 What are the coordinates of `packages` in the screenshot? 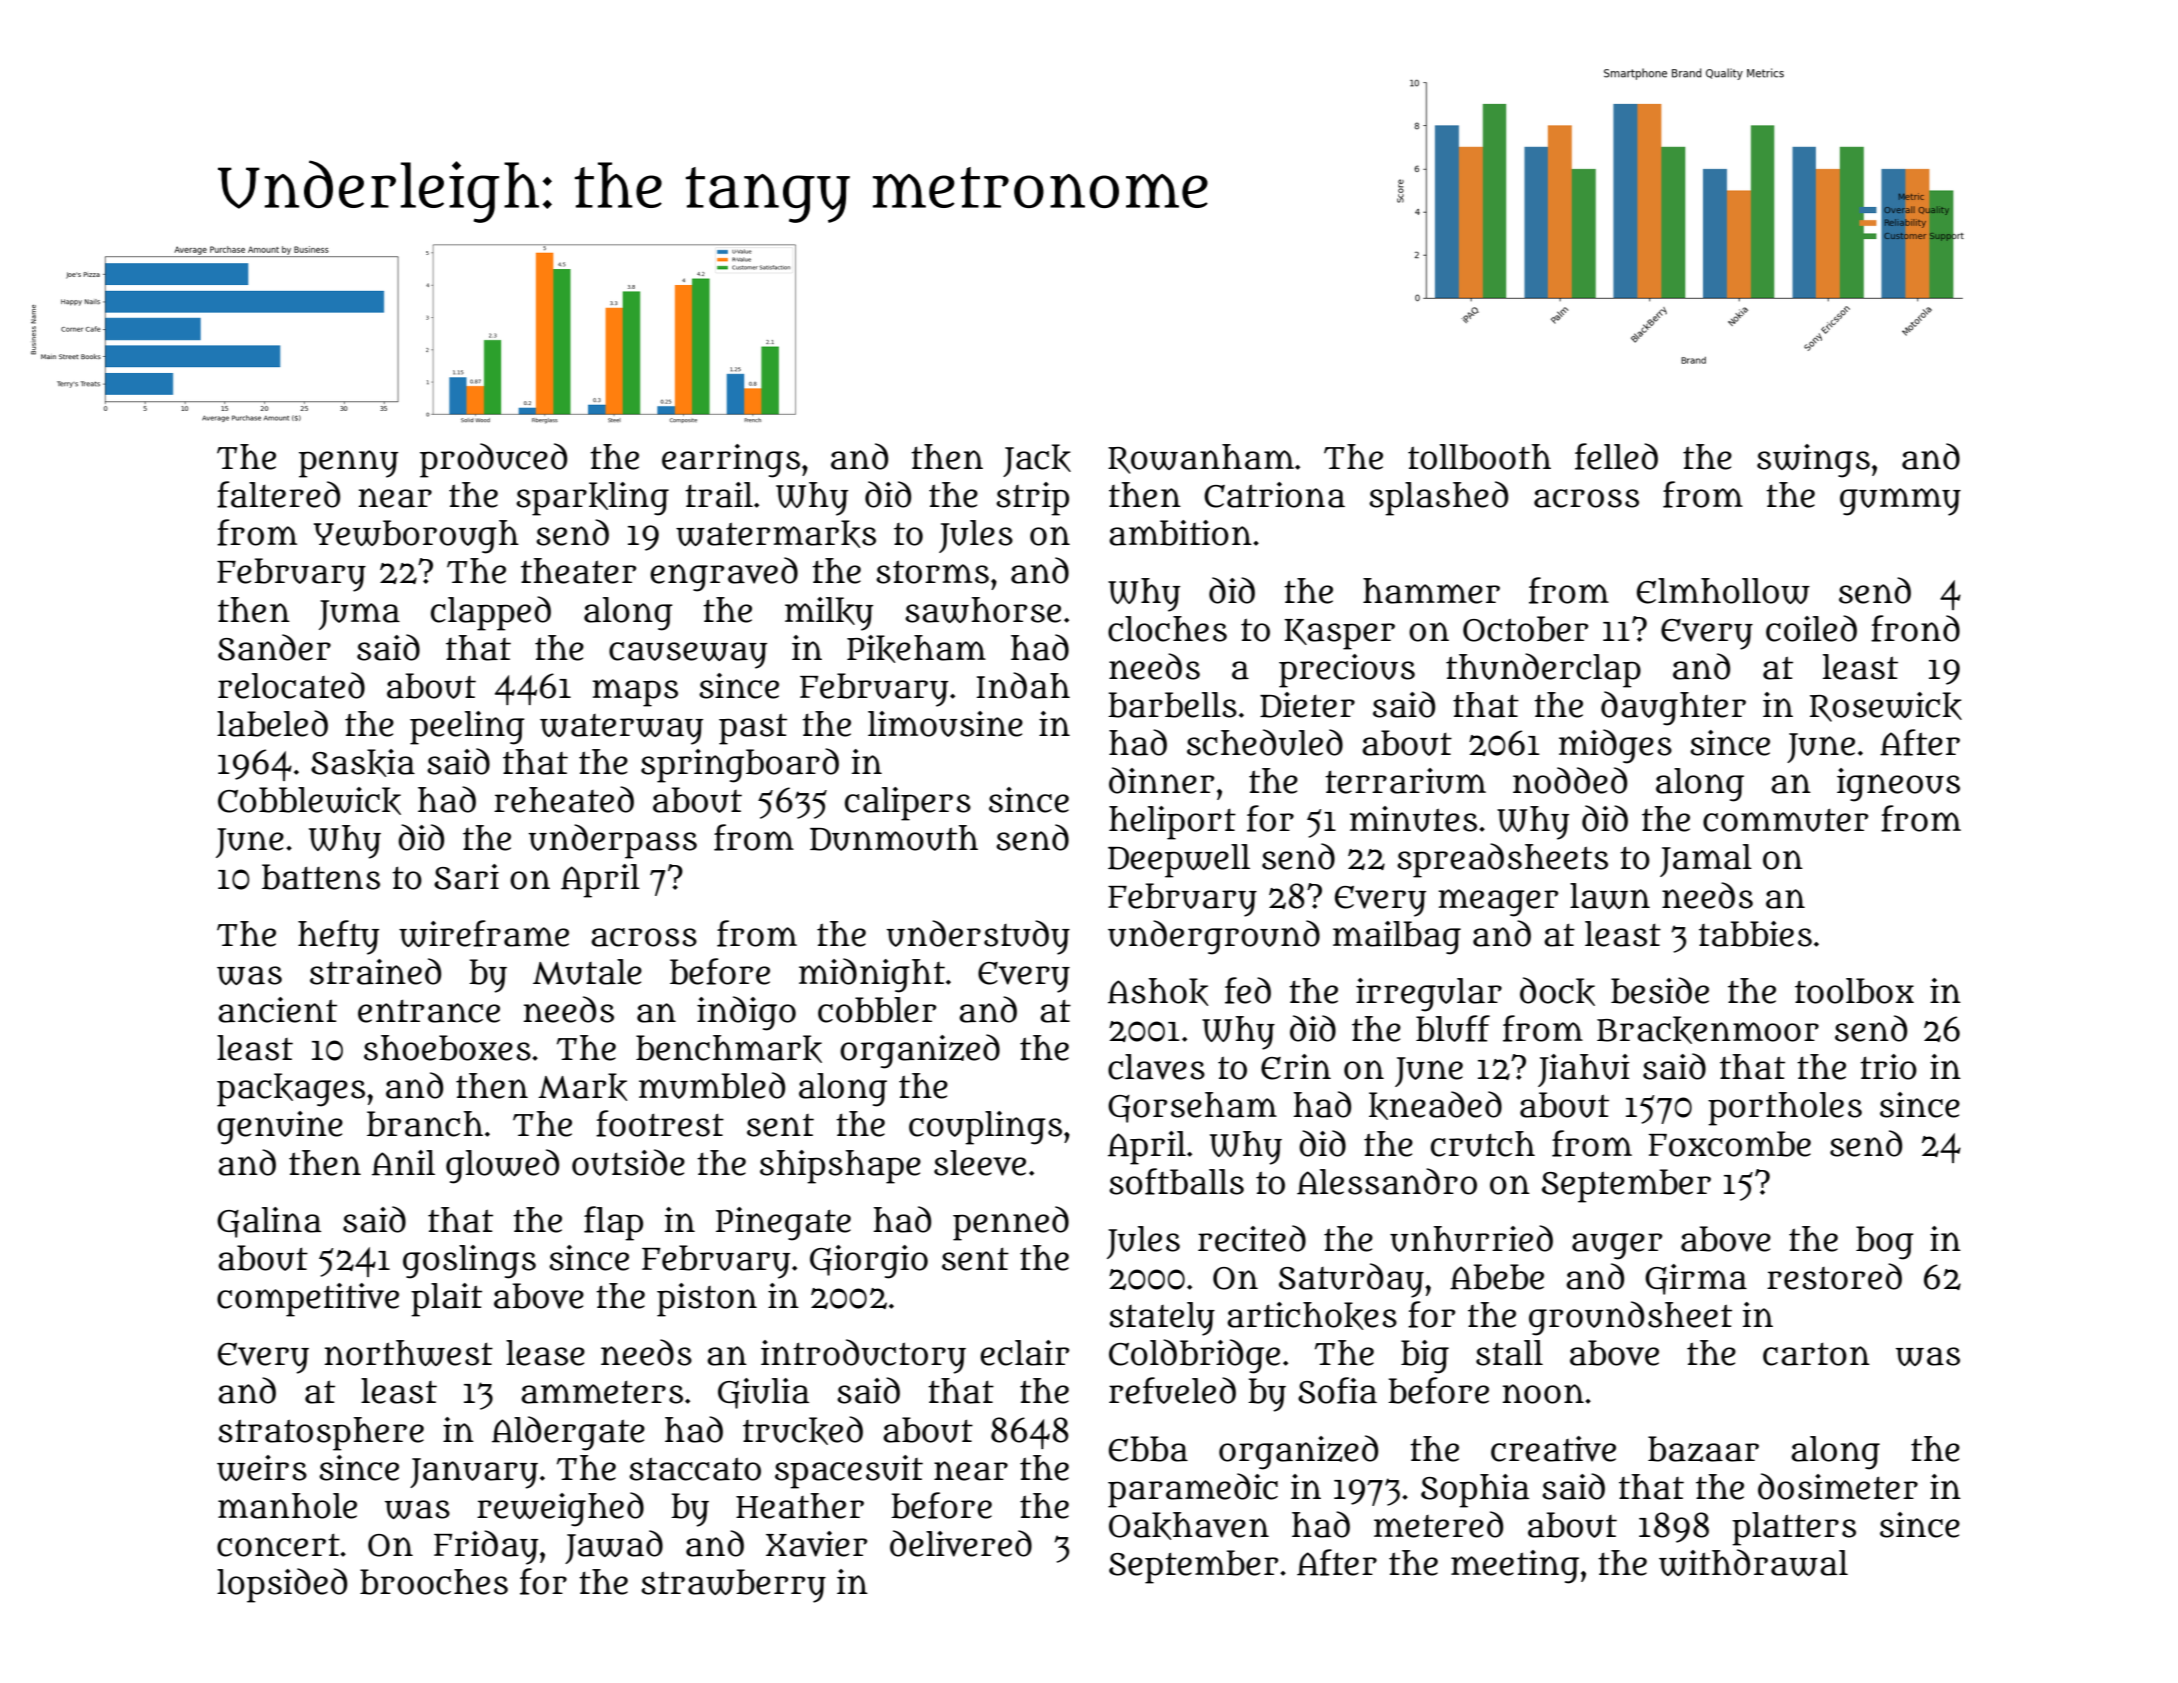 It's located at (291, 1090).
